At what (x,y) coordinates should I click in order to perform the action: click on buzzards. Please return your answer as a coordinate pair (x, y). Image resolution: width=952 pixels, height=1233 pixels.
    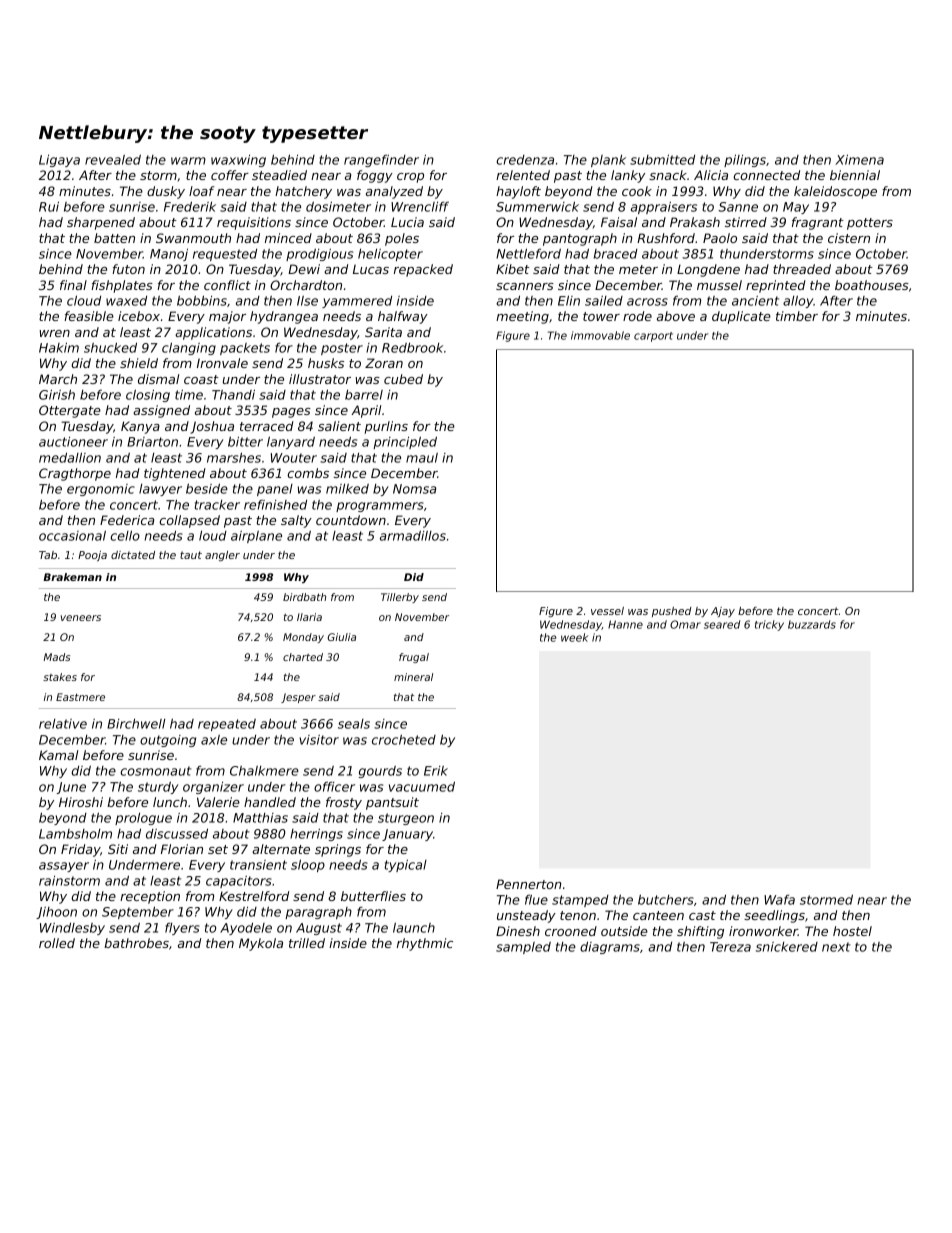
    Looking at the image, I should click on (812, 624).
